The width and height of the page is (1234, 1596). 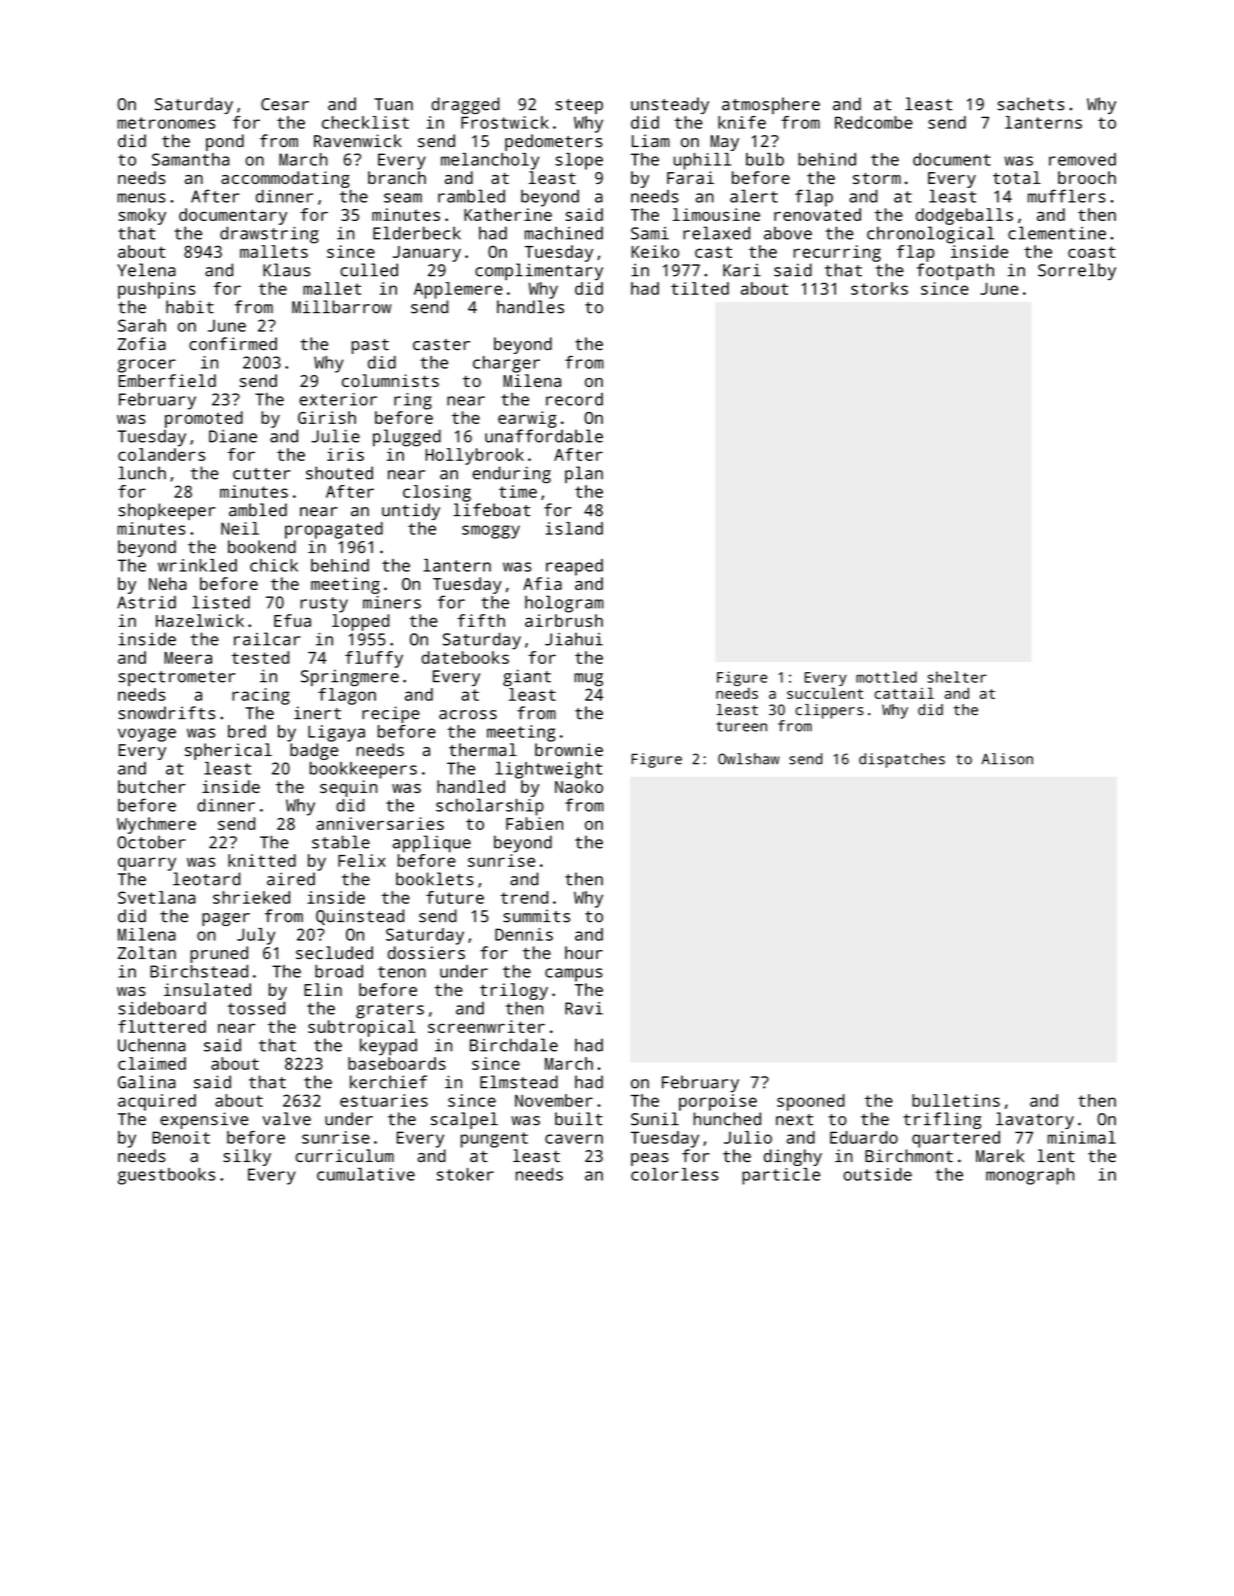 What do you see at coordinates (702, 161) in the page?
I see `uphill` at bounding box center [702, 161].
